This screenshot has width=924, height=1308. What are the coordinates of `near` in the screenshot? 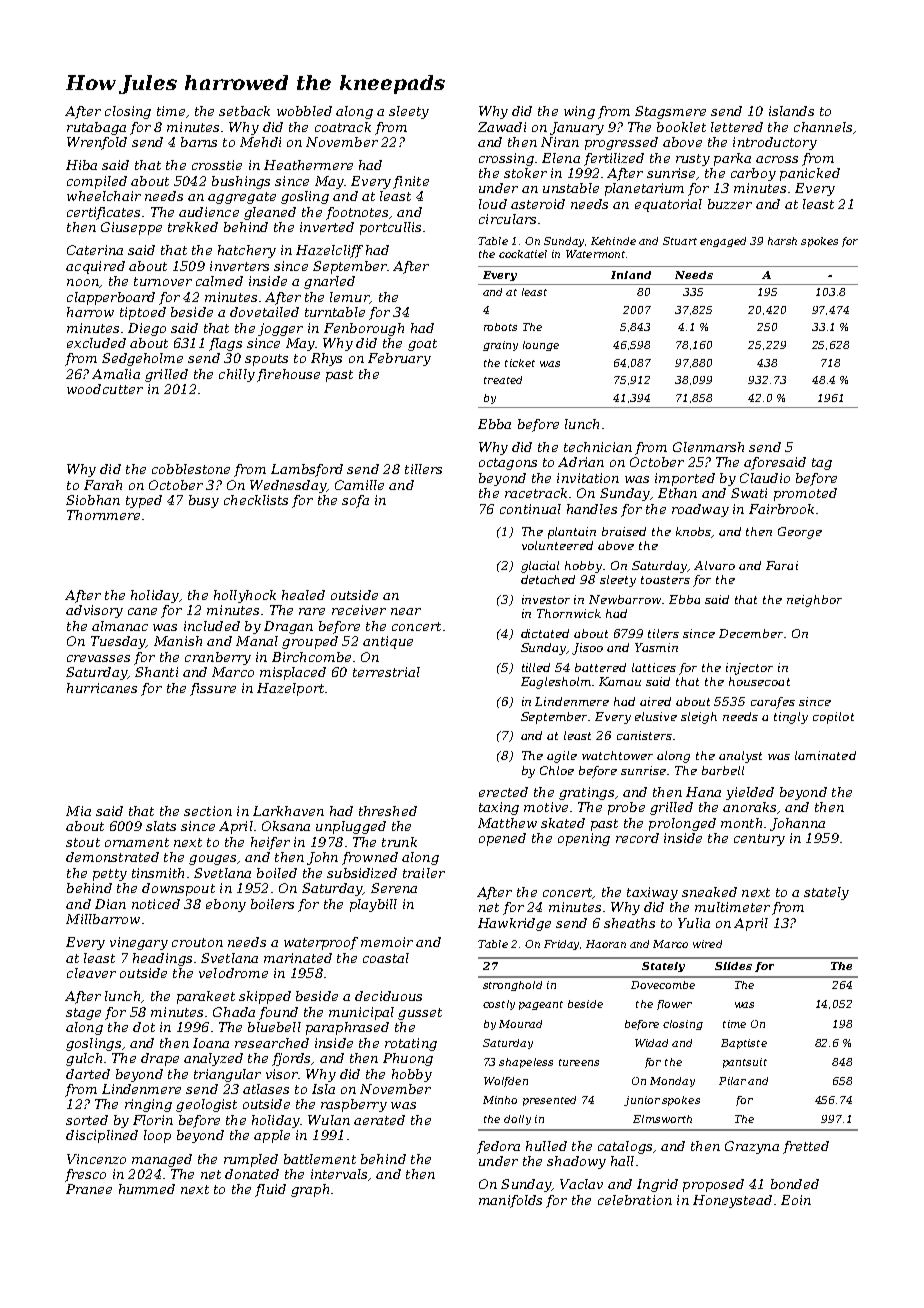 It's located at (406, 611).
